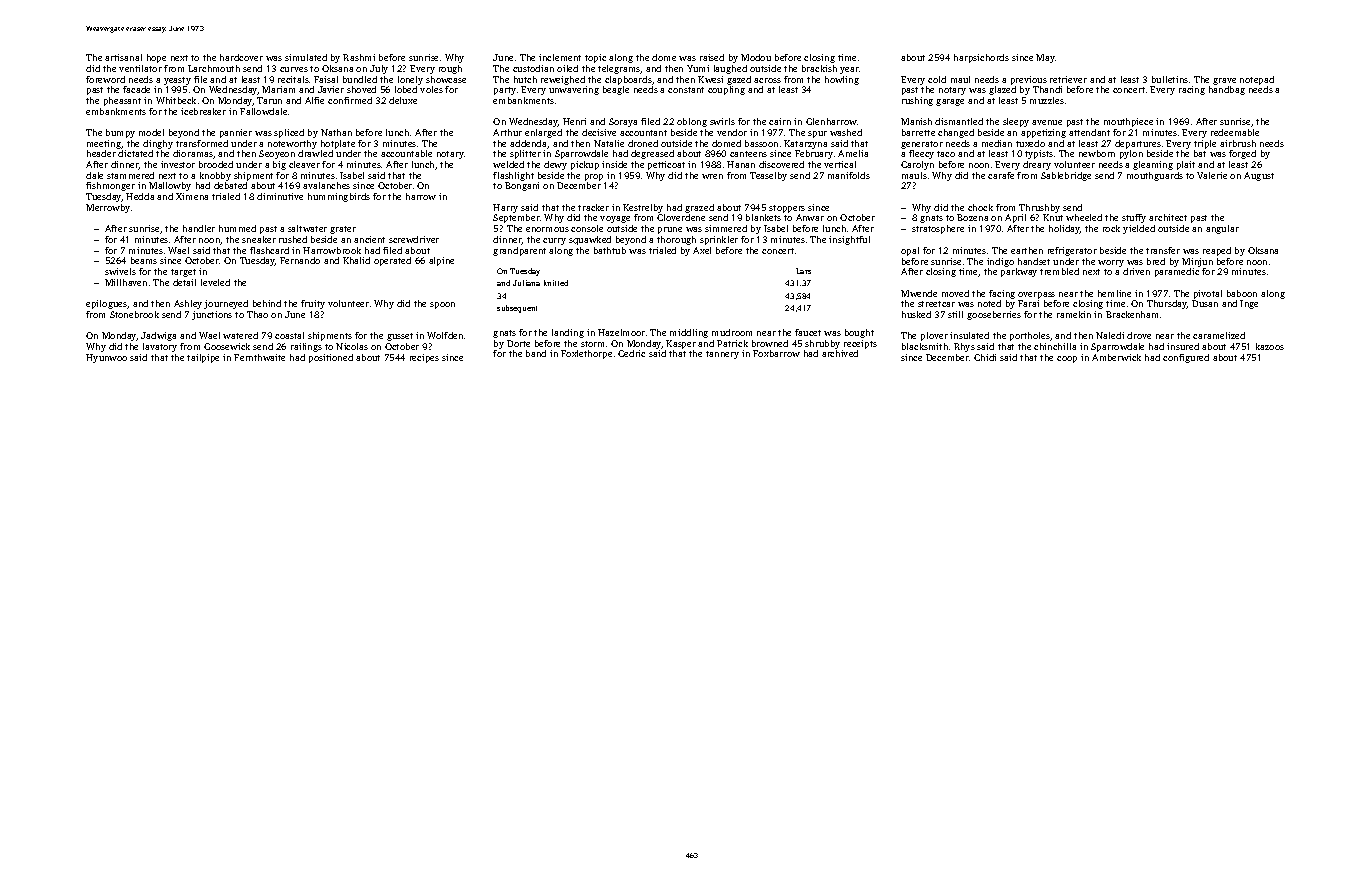 The width and height of the page is (1372, 887). What do you see at coordinates (712, 57) in the page?
I see `raised` at bounding box center [712, 57].
